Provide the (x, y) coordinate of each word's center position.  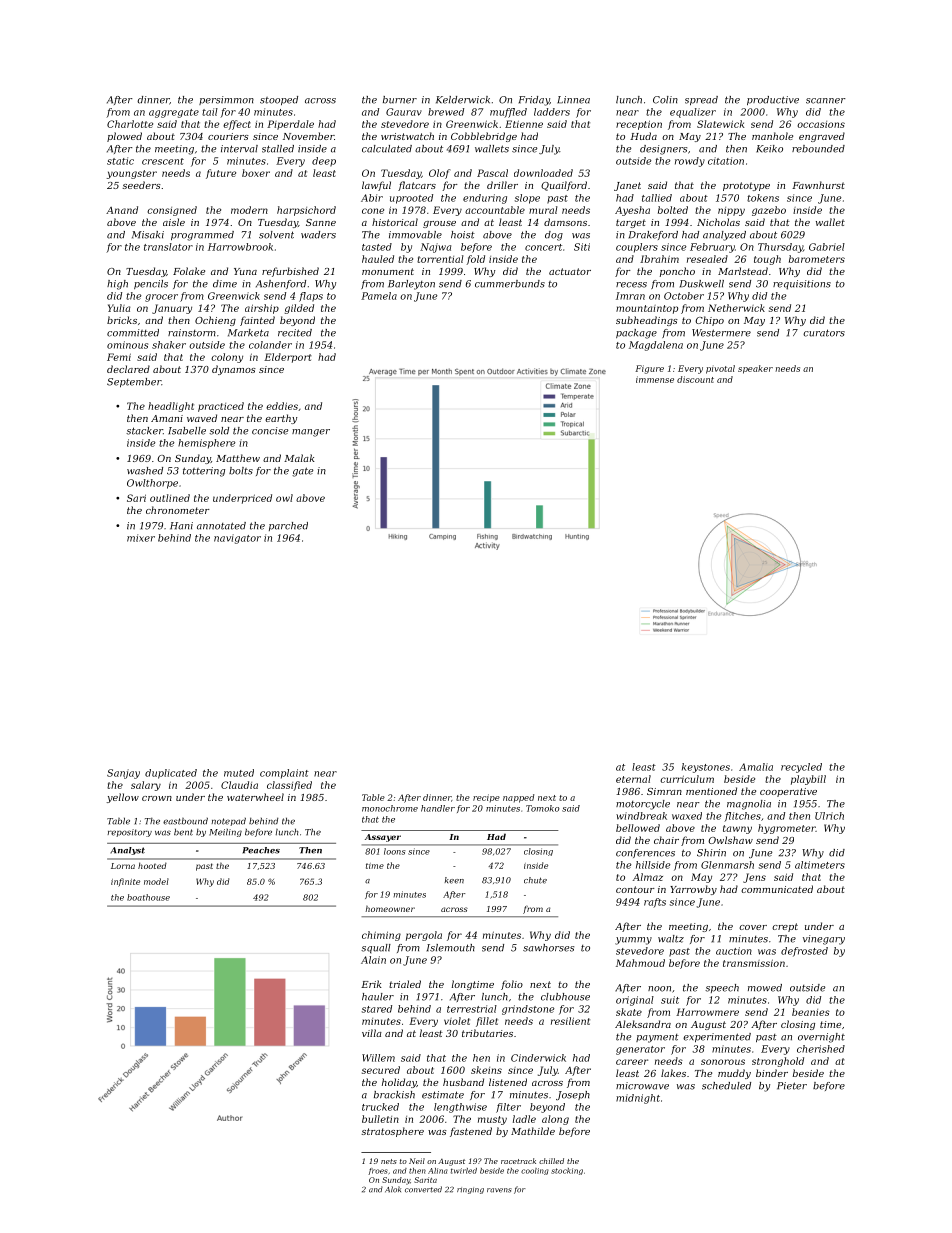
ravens (499, 1190)
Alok (393, 1189)
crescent (163, 161)
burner (400, 100)
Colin (665, 100)
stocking (567, 1171)
